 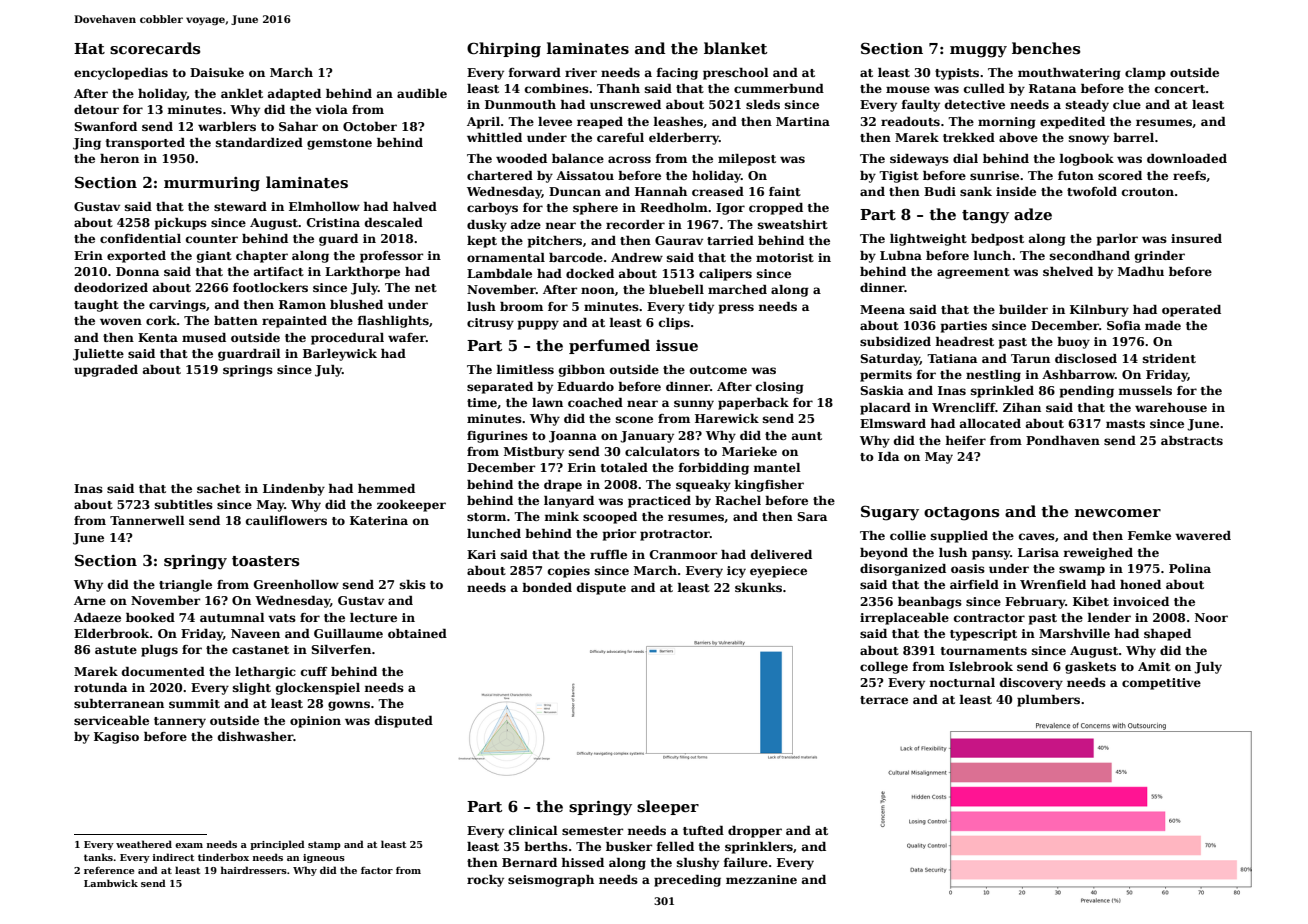 I want to click on clamp, so click(x=1145, y=74).
